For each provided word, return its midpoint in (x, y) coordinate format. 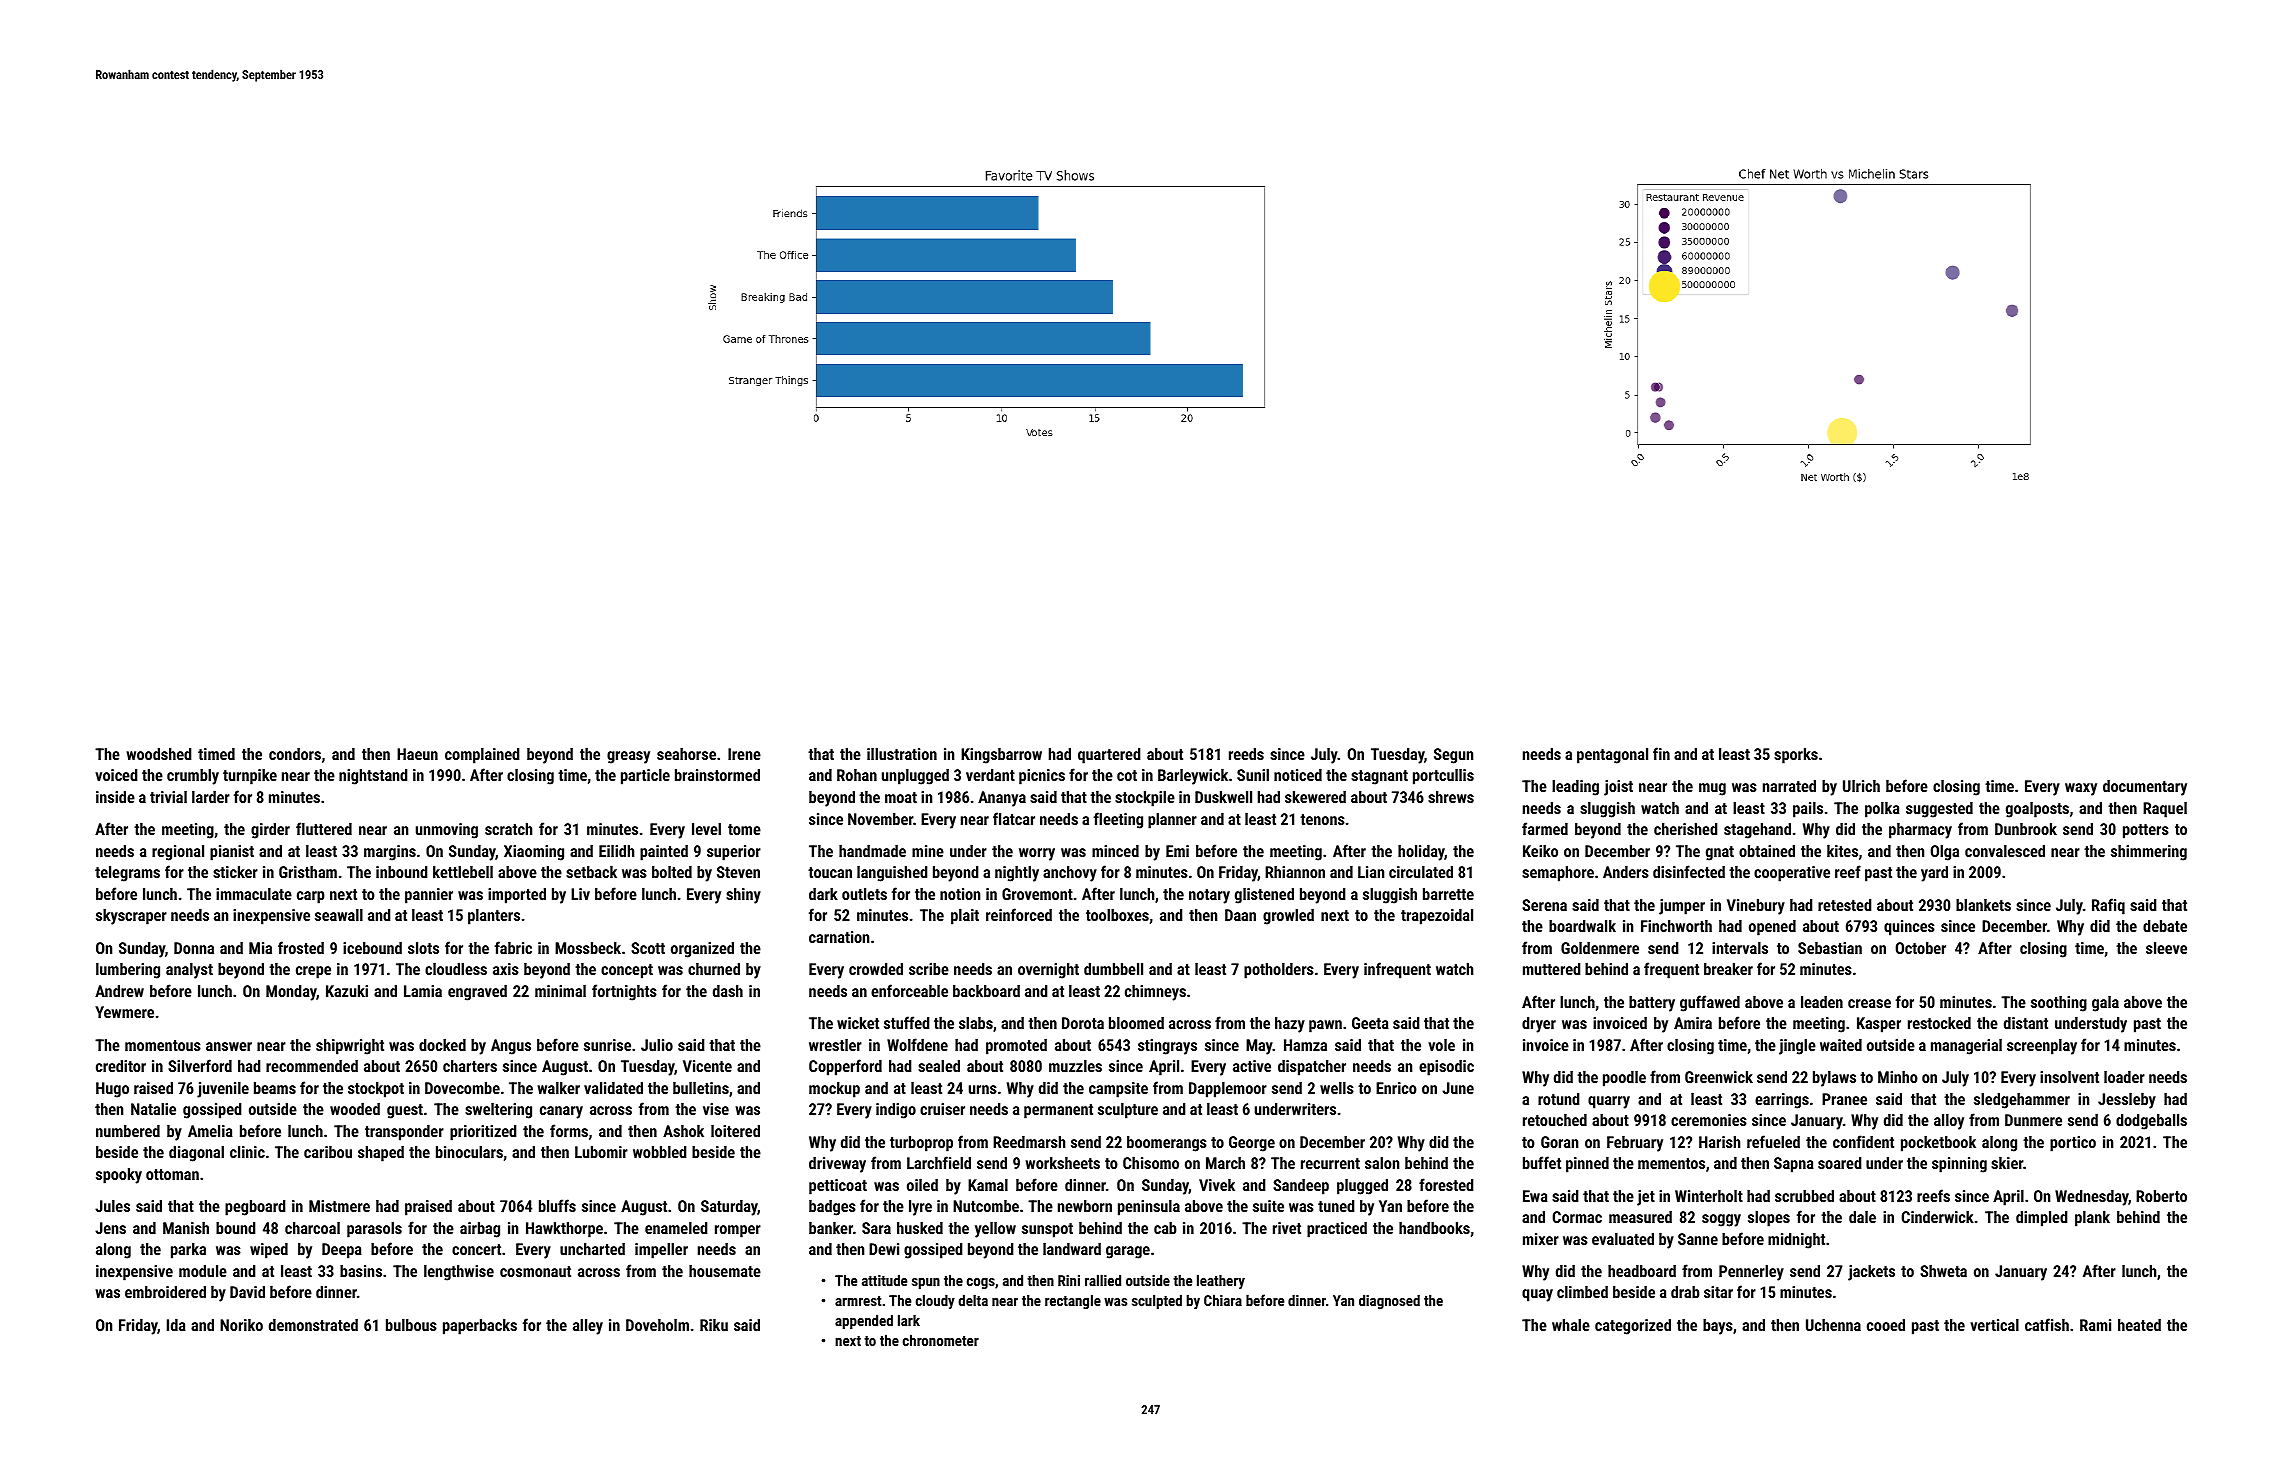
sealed (939, 1066)
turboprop (921, 1144)
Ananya (1002, 799)
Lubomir (601, 1152)
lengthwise (459, 1273)
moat (901, 797)
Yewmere (124, 1012)
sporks (1796, 755)
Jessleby (2127, 1101)
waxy (2081, 789)
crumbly (193, 777)
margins (390, 853)
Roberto (2161, 1196)
